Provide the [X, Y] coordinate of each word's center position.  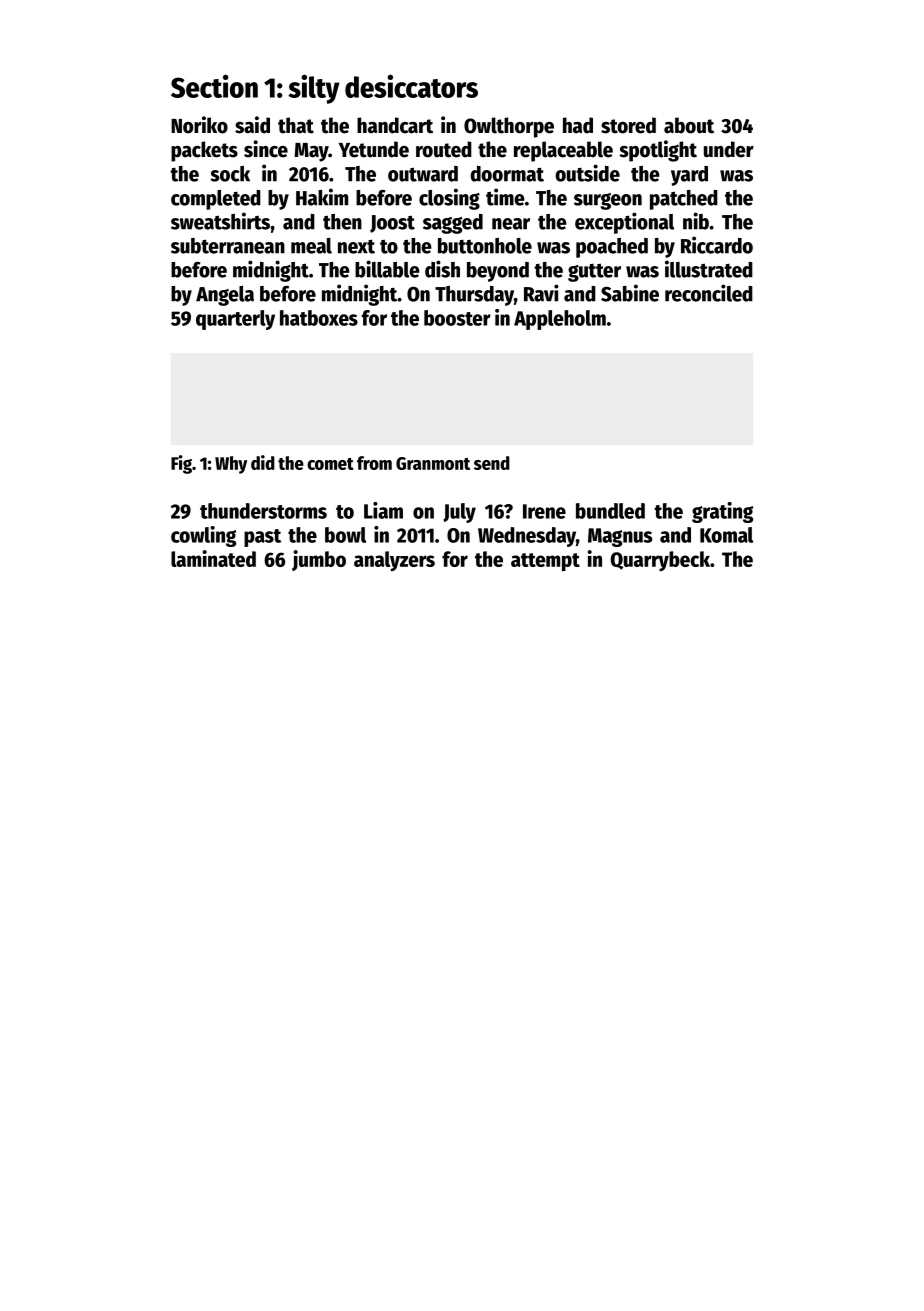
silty [314, 89]
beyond [498, 272]
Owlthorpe [509, 127]
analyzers [394, 561]
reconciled [709, 293]
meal [311, 246]
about [689, 125]
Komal [726, 535]
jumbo [319, 560]
